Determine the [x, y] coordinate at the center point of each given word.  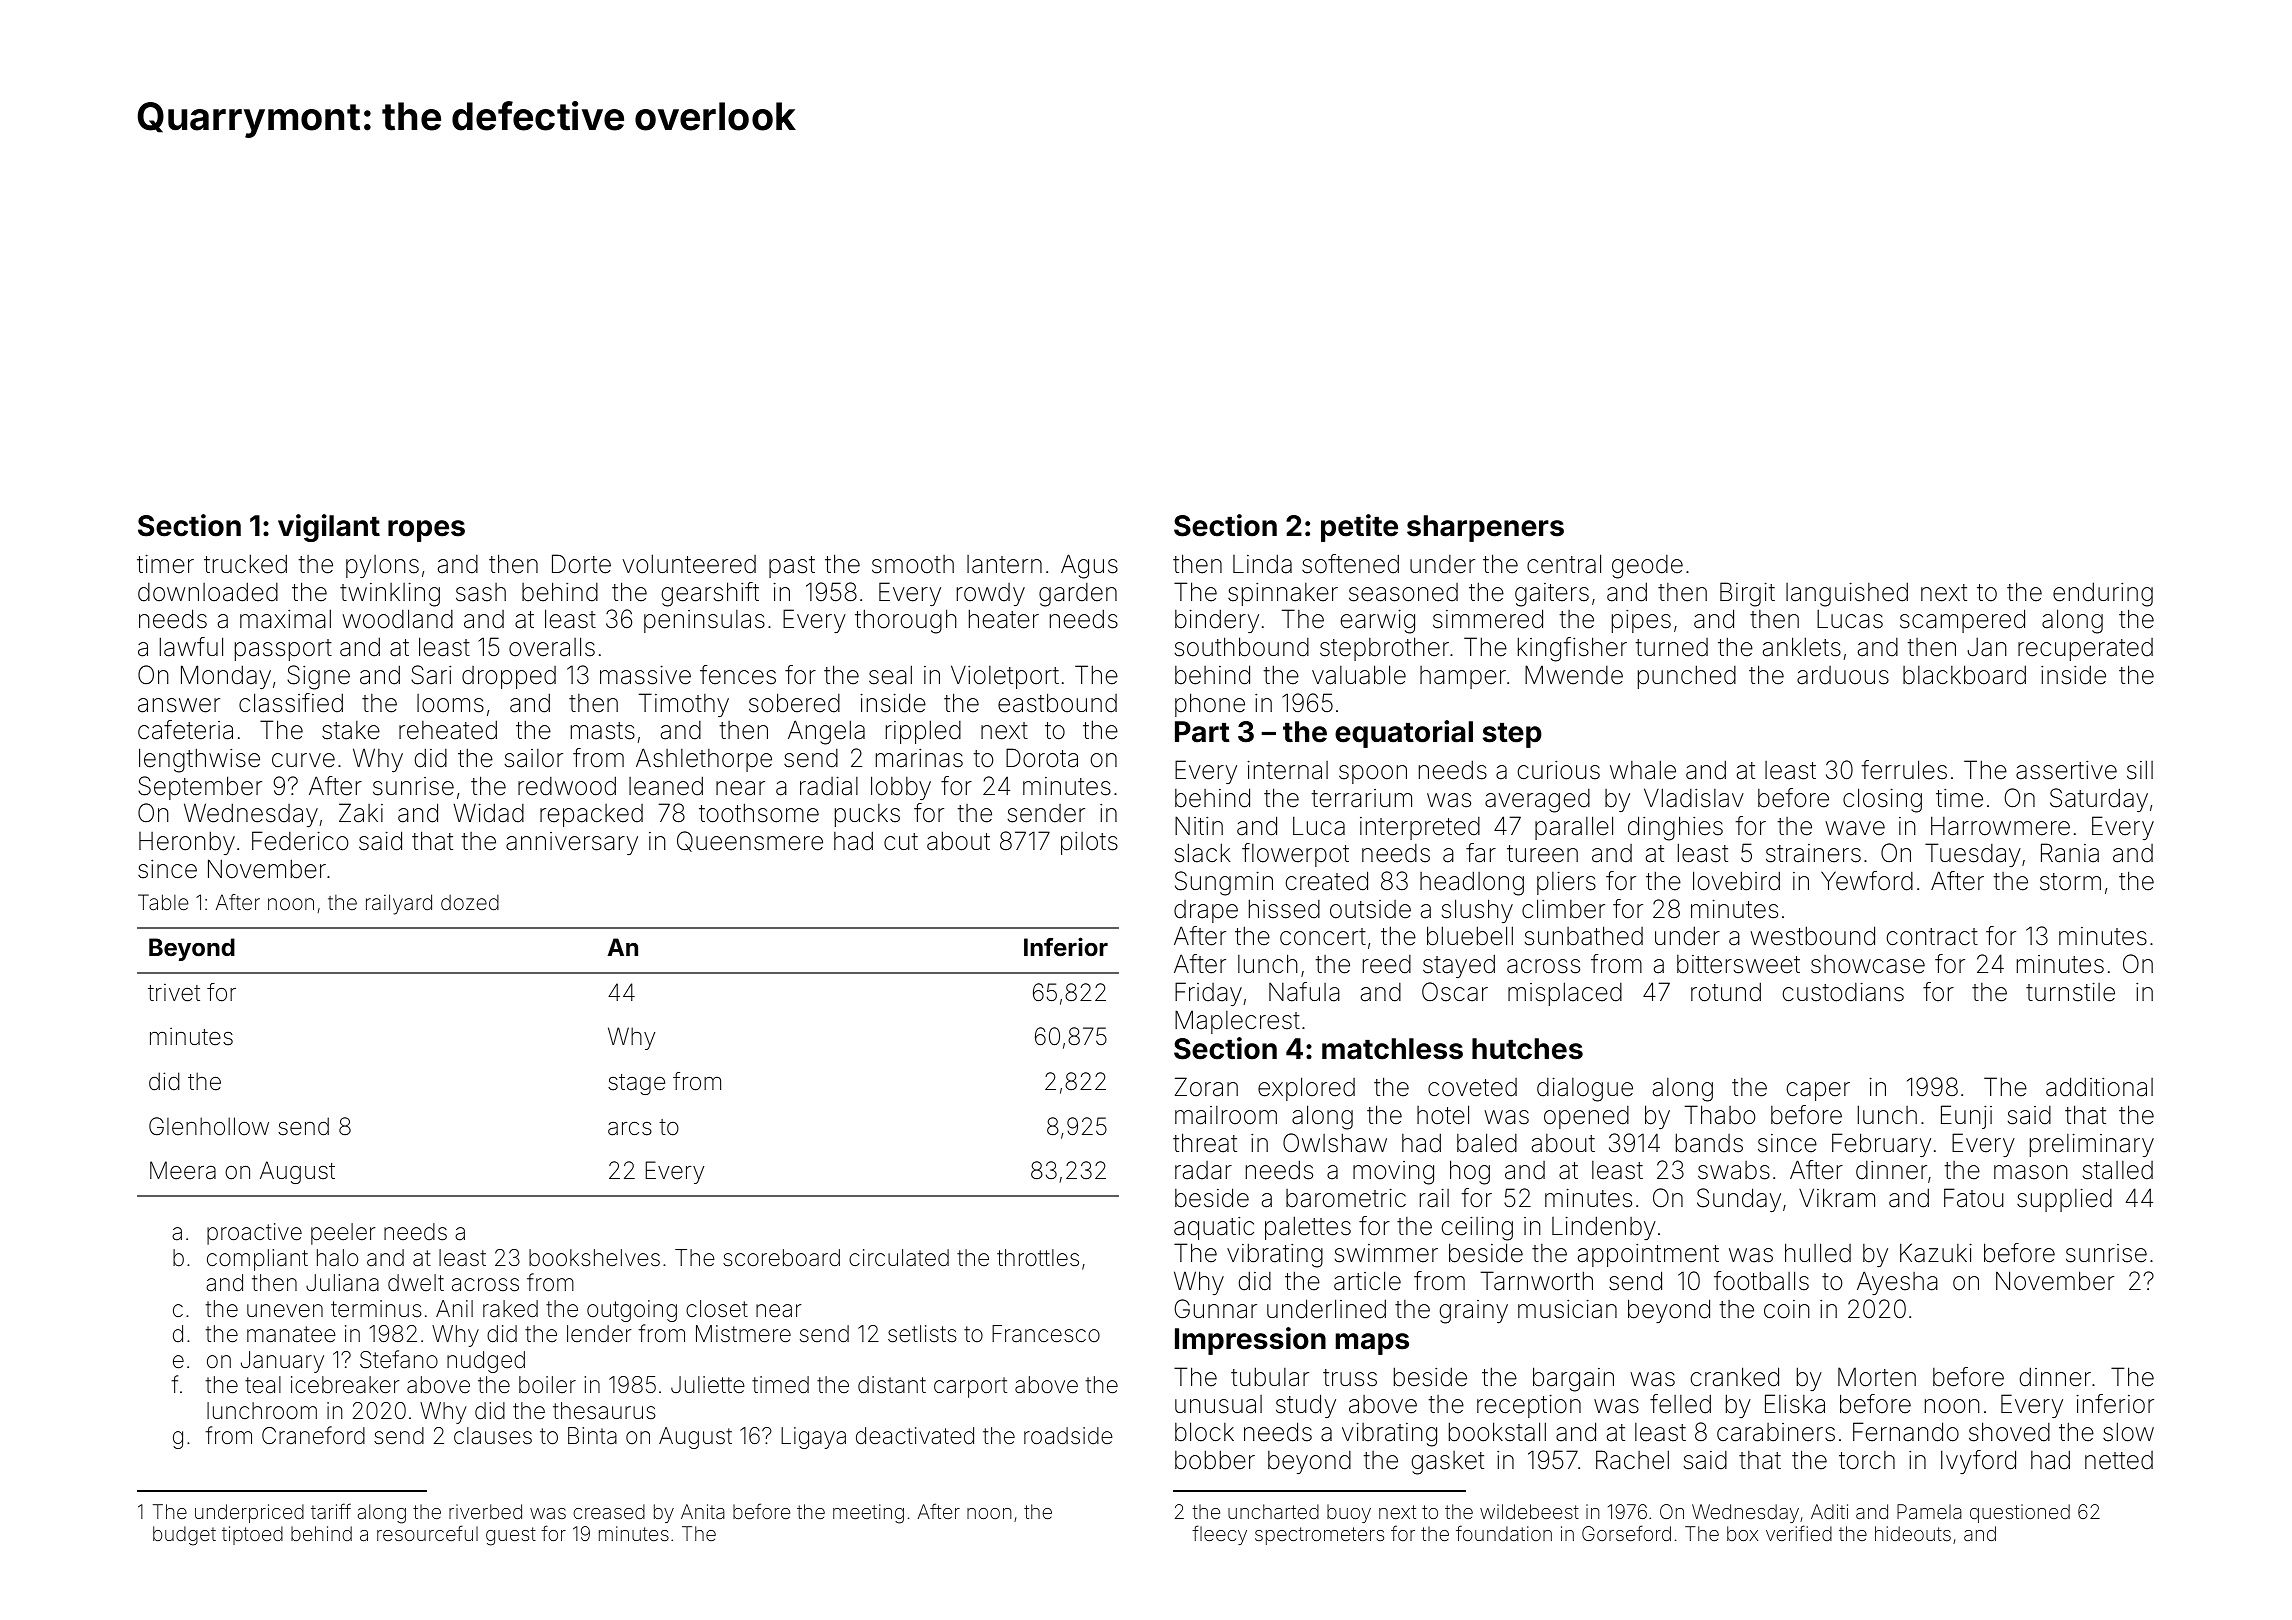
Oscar [1455, 992]
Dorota [1042, 758]
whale [1643, 770]
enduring [2103, 594]
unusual [1218, 1404]
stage [636, 1084]
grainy [1474, 1312]
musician [1567, 1309]
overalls [552, 647]
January [282, 1362]
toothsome [759, 813]
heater [1004, 619]
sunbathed [1584, 936]
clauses [493, 1436]
